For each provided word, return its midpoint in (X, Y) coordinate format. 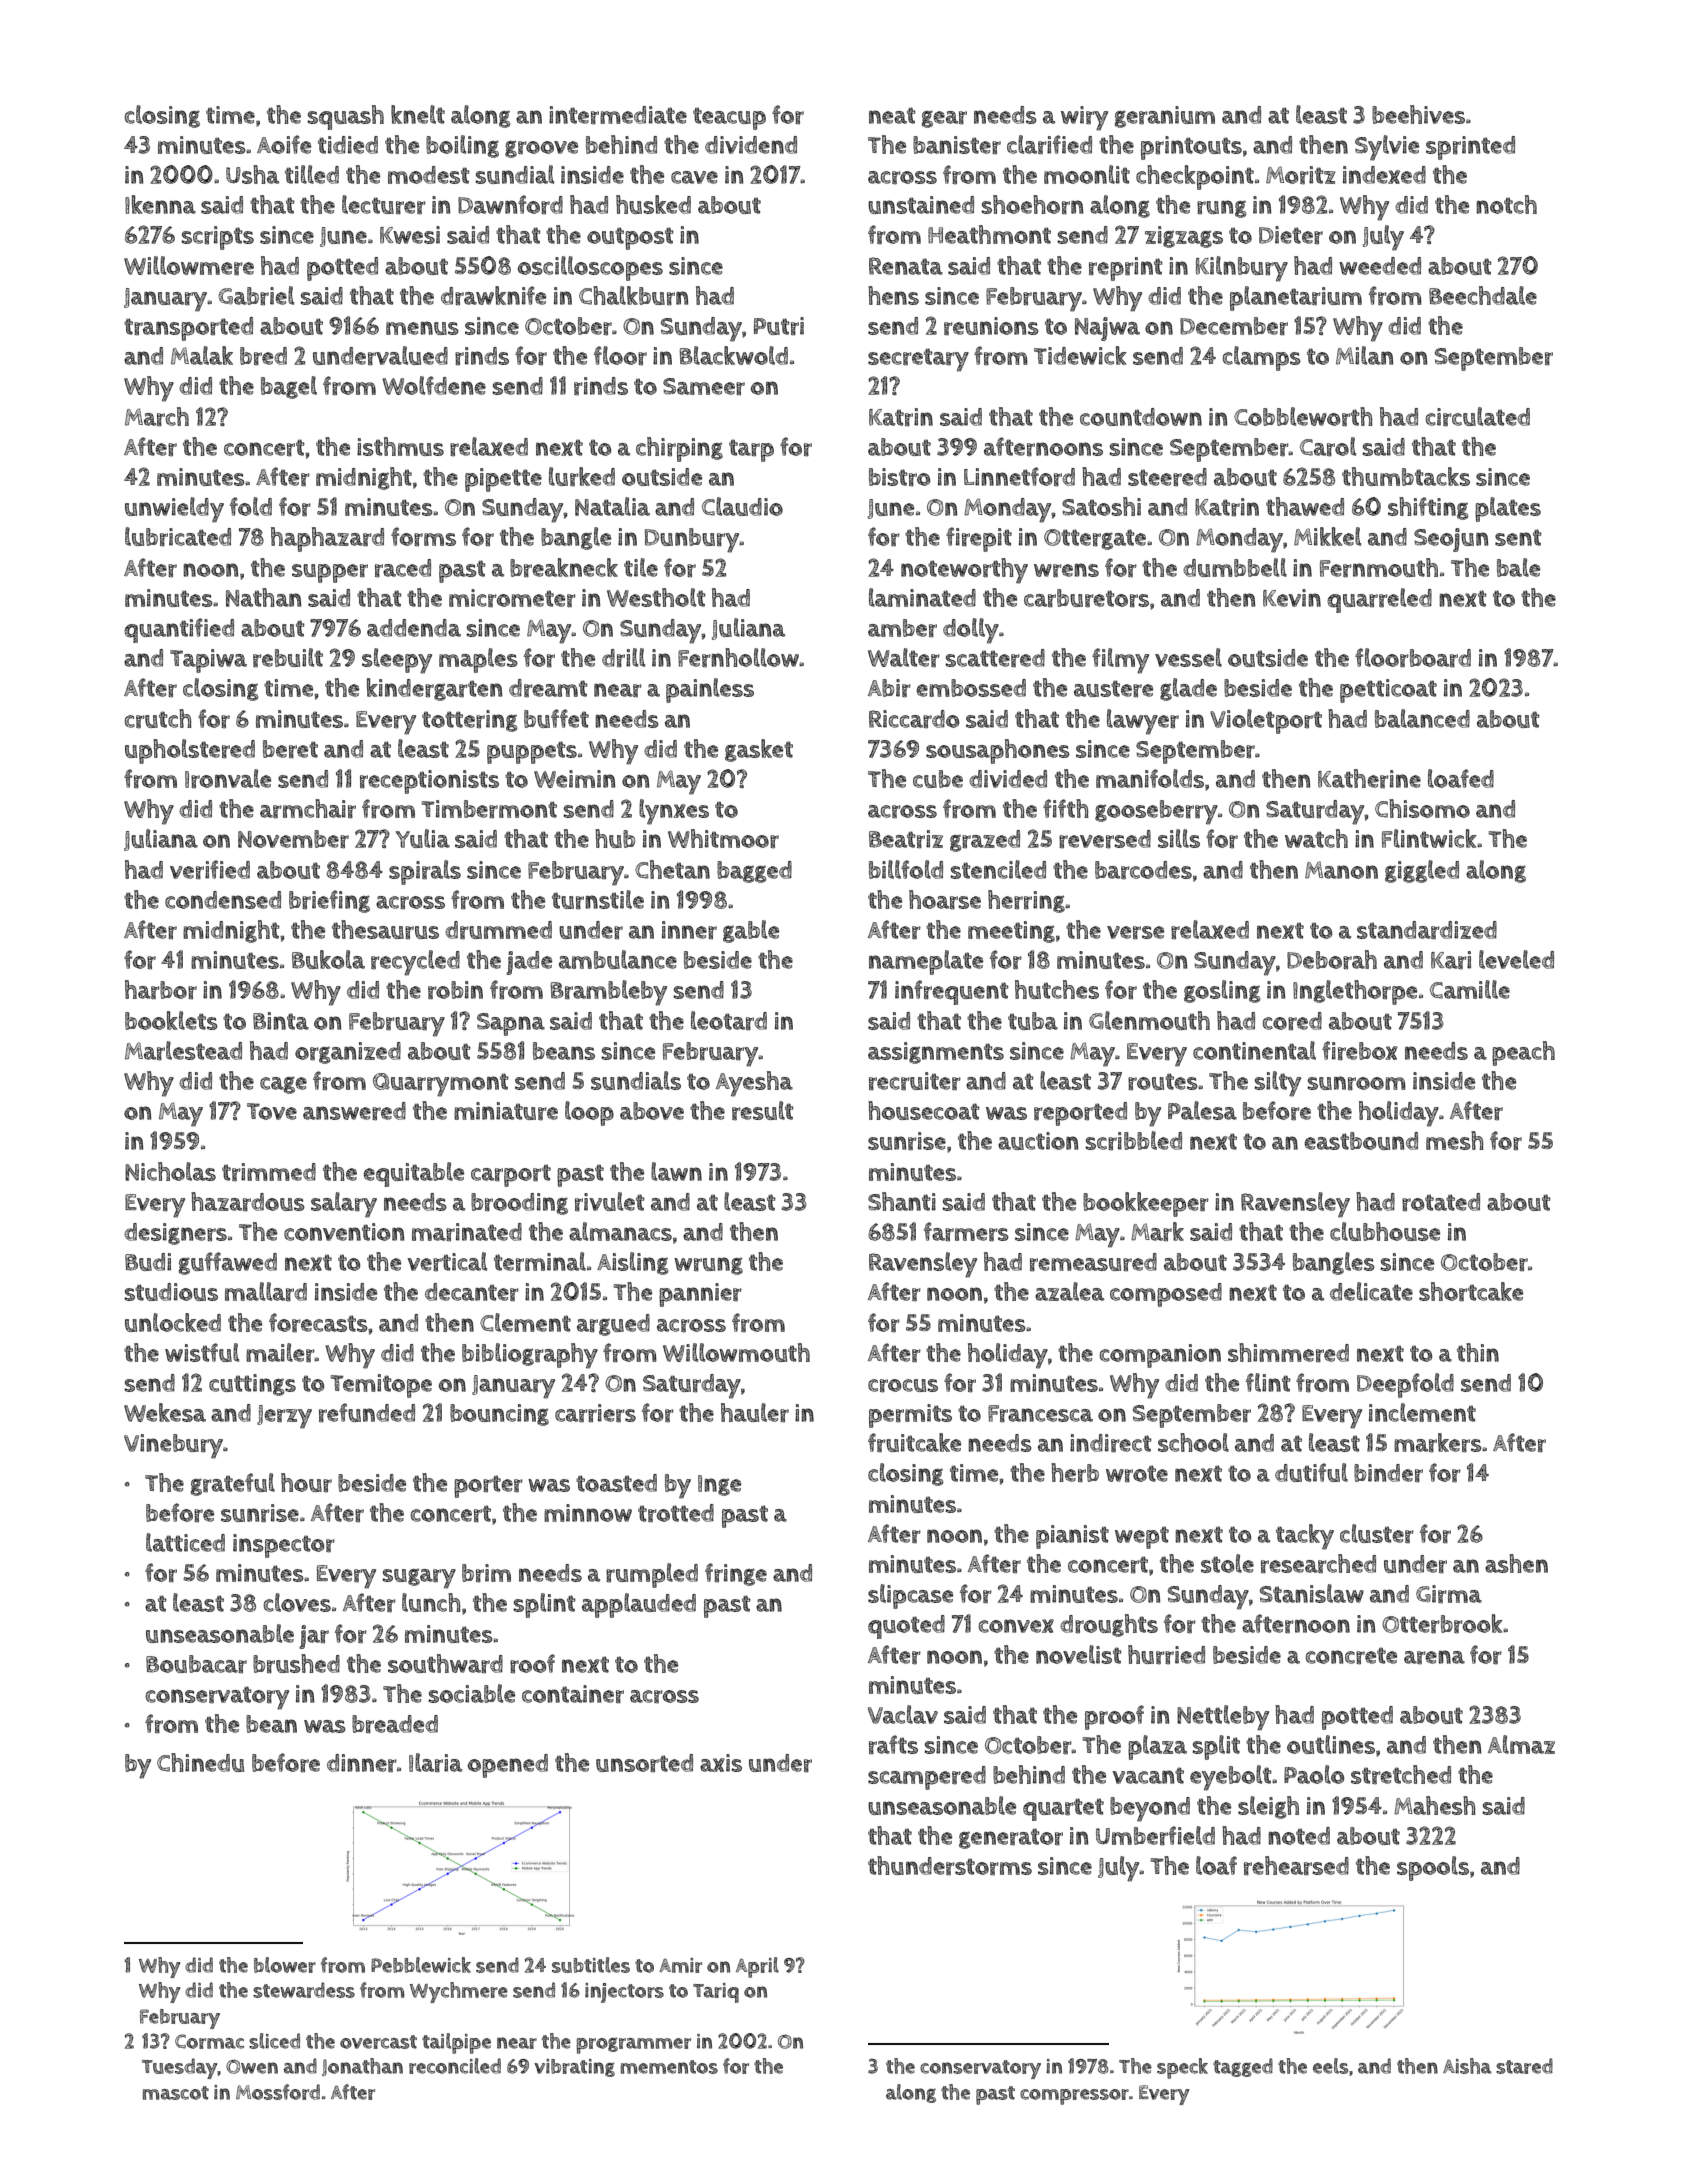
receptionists (429, 782)
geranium (1165, 117)
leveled (1516, 959)
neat (892, 115)
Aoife (284, 144)
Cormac (209, 2041)
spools (1433, 1868)
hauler (755, 1413)
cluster (1377, 1533)
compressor (1074, 2097)
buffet (556, 718)
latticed (185, 1542)
